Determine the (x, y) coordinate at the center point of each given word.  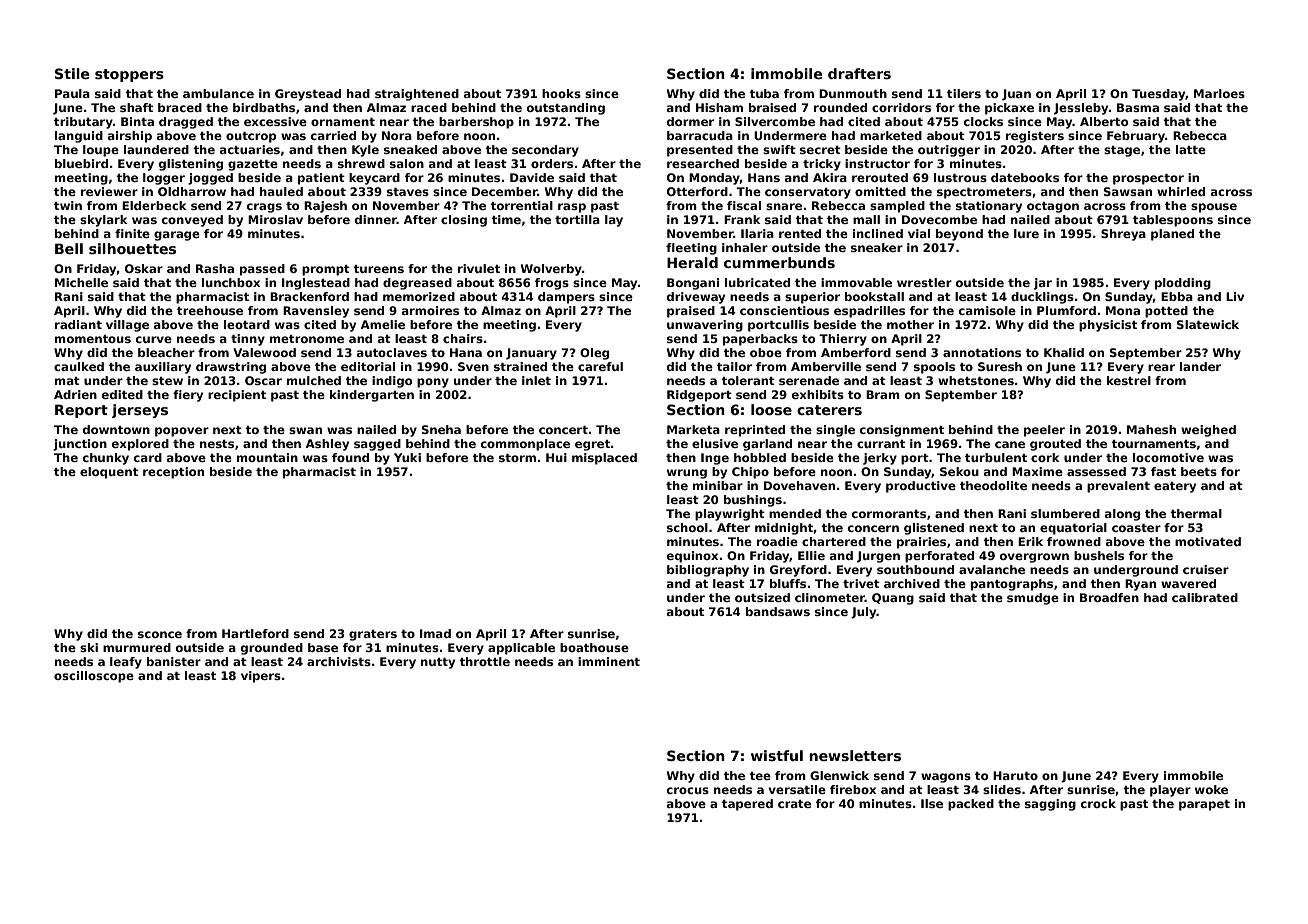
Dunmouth (853, 93)
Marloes (1219, 93)
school (687, 527)
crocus (688, 790)
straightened (417, 95)
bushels (1099, 555)
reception (173, 473)
